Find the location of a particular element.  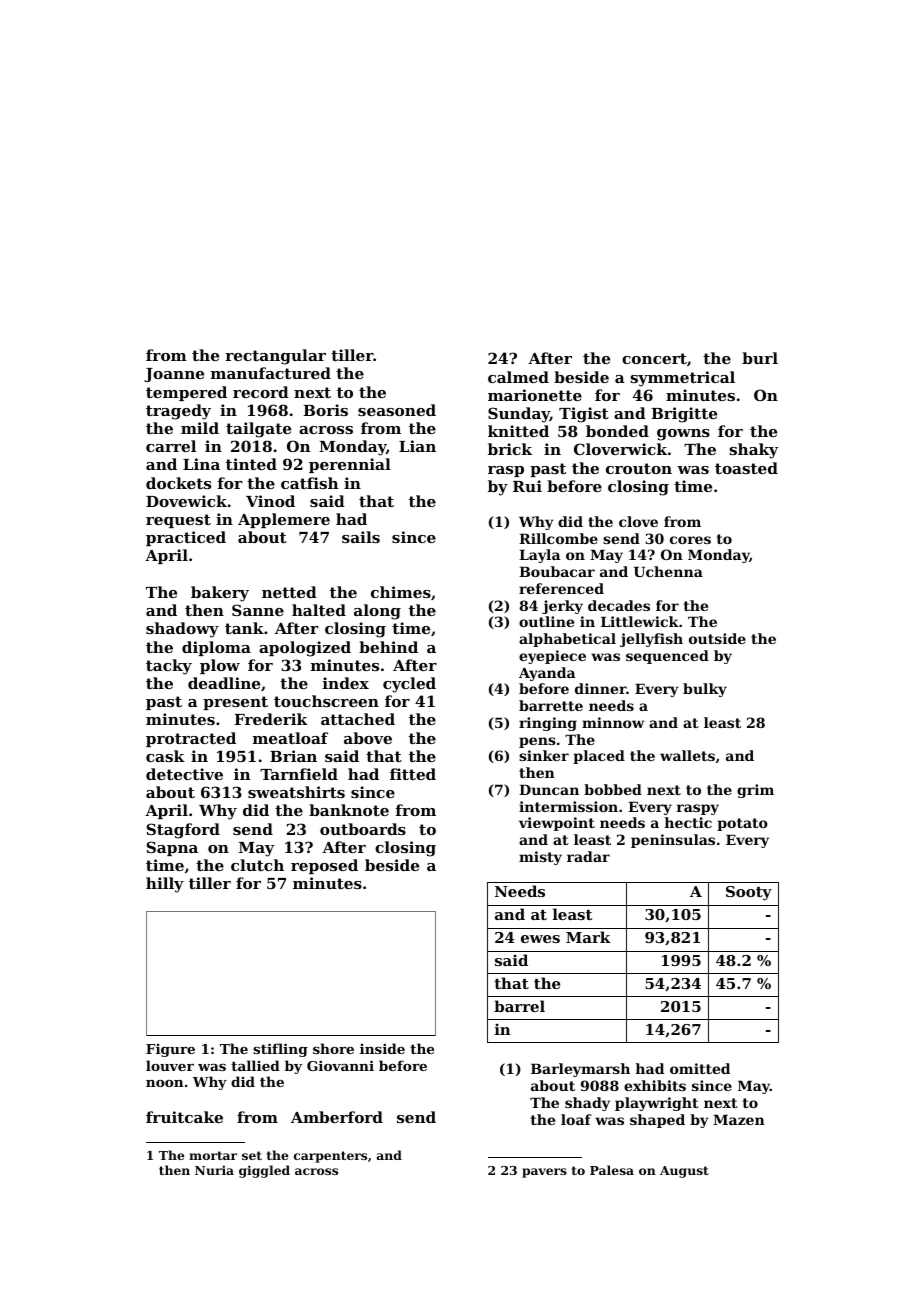

wallets is located at coordinates (687, 755).
